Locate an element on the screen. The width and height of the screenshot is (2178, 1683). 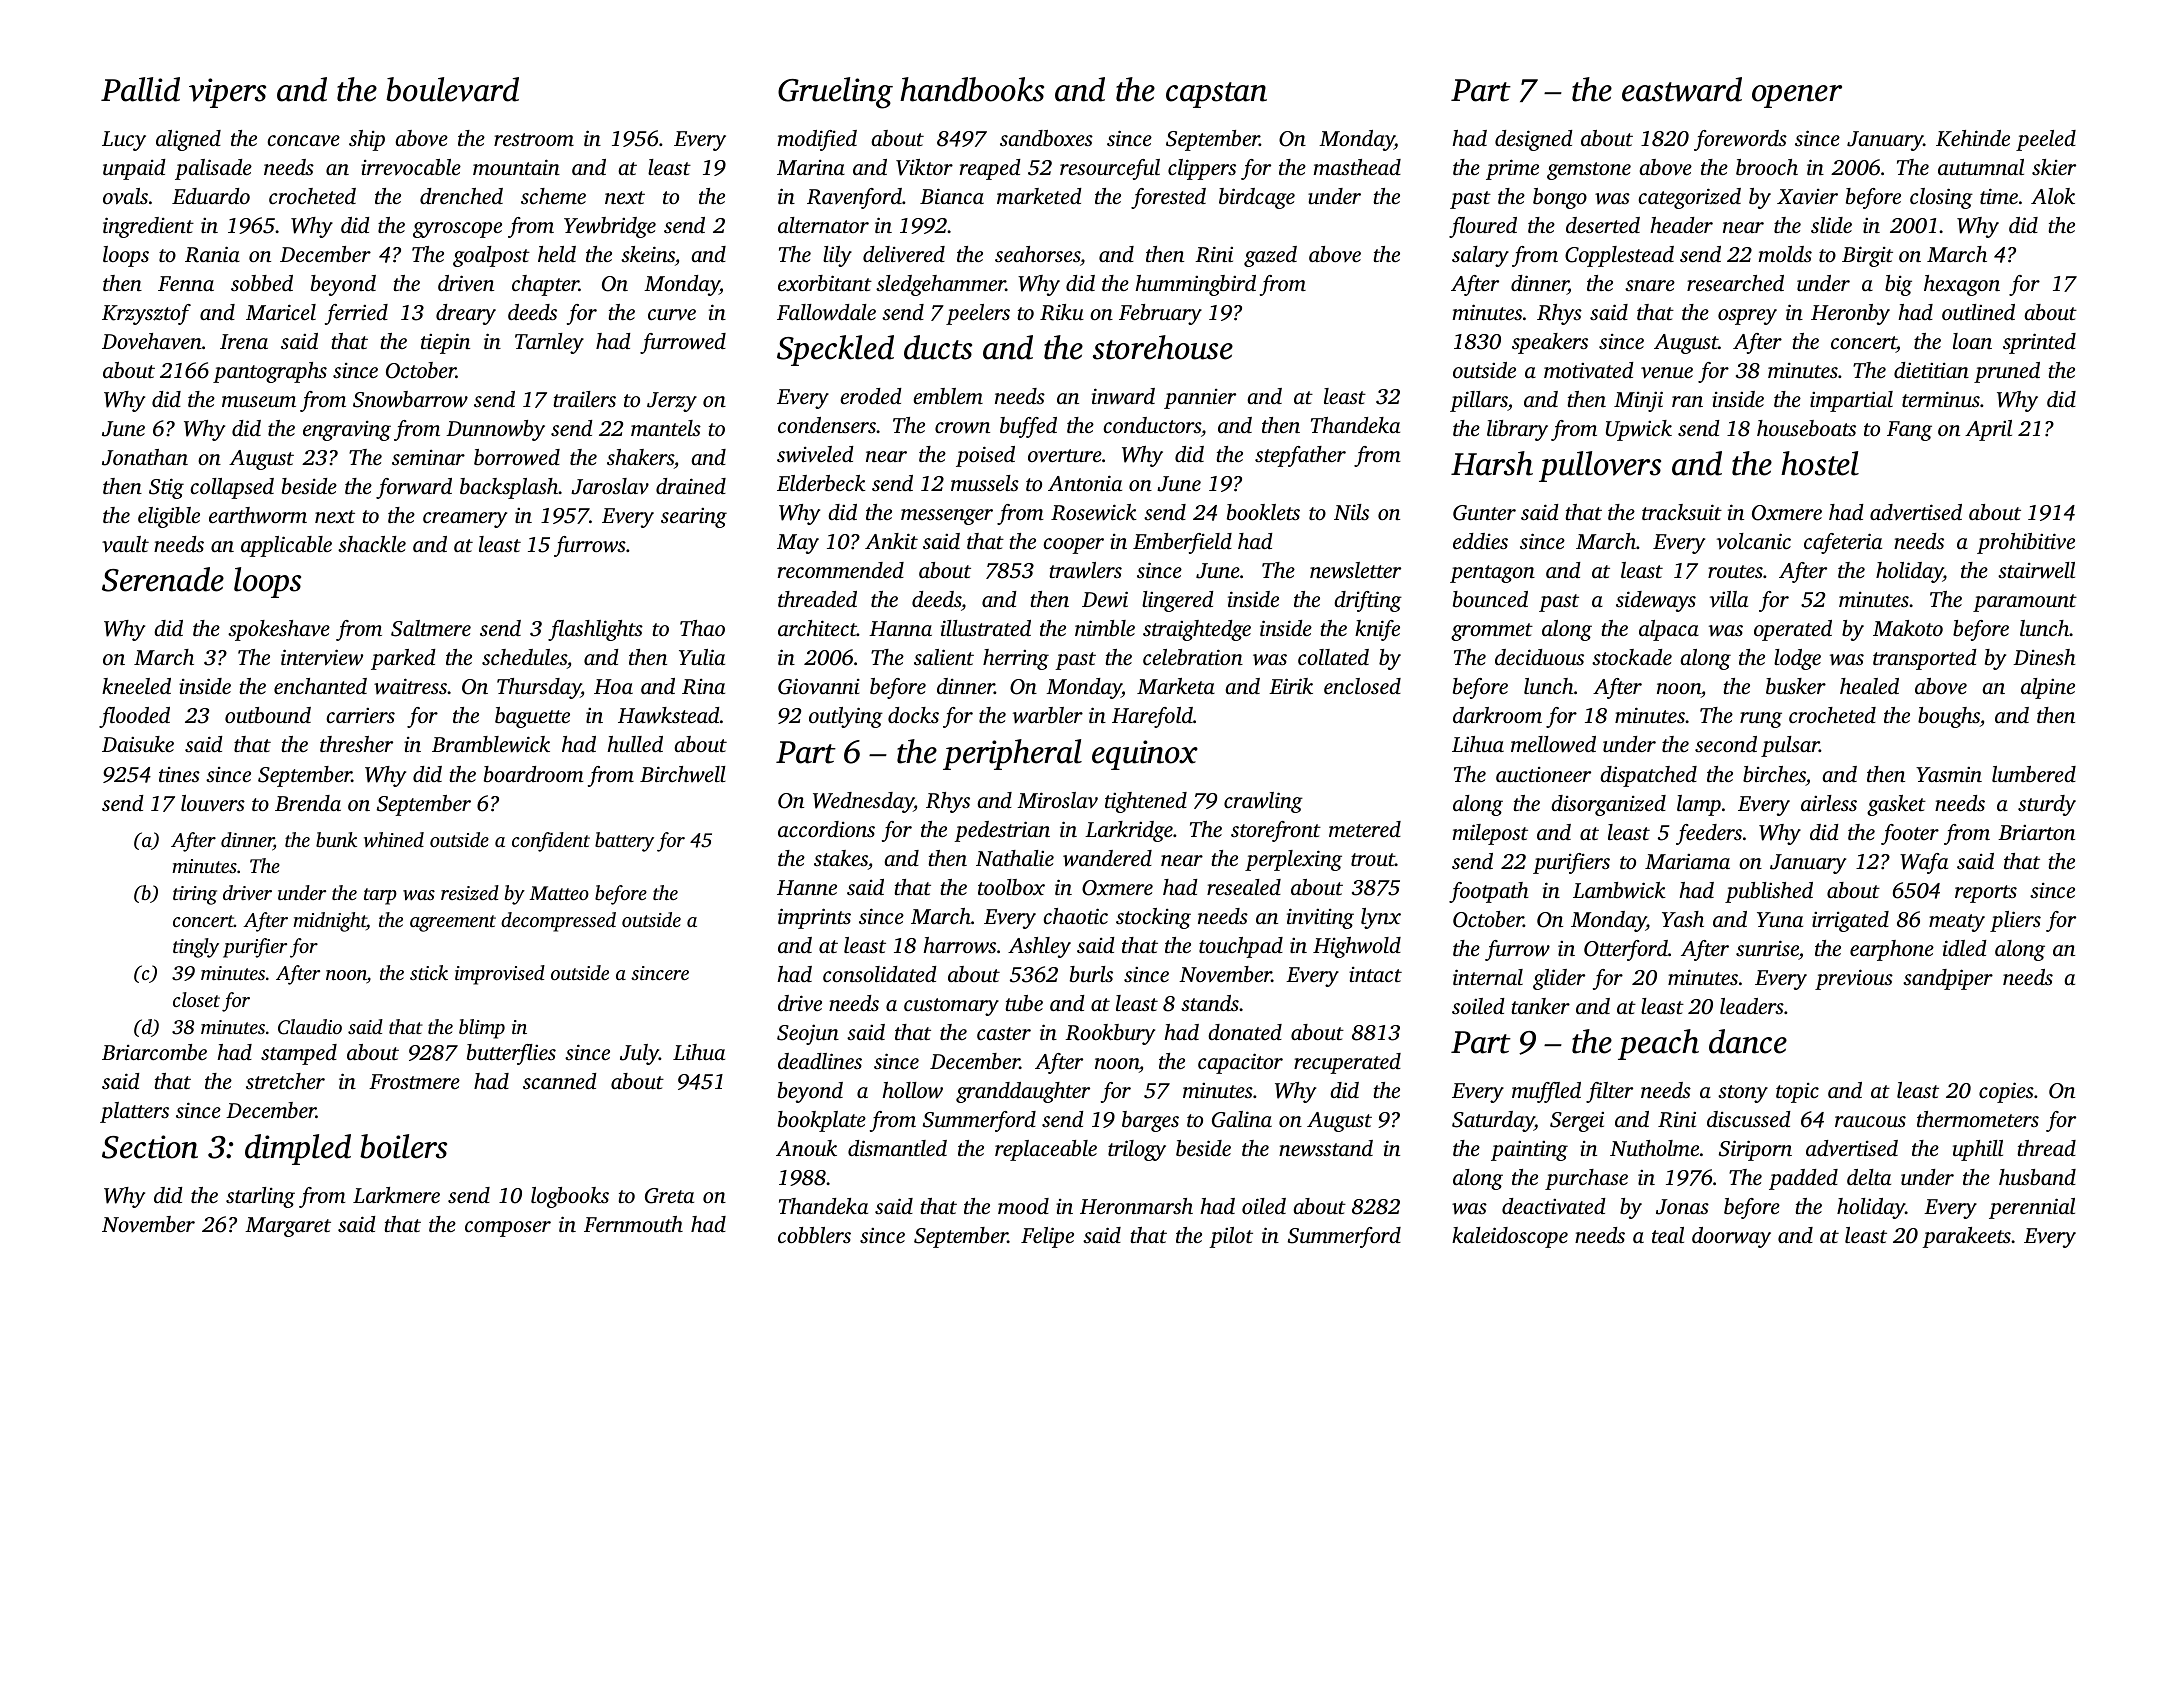
Margaret is located at coordinates (288, 1227).
